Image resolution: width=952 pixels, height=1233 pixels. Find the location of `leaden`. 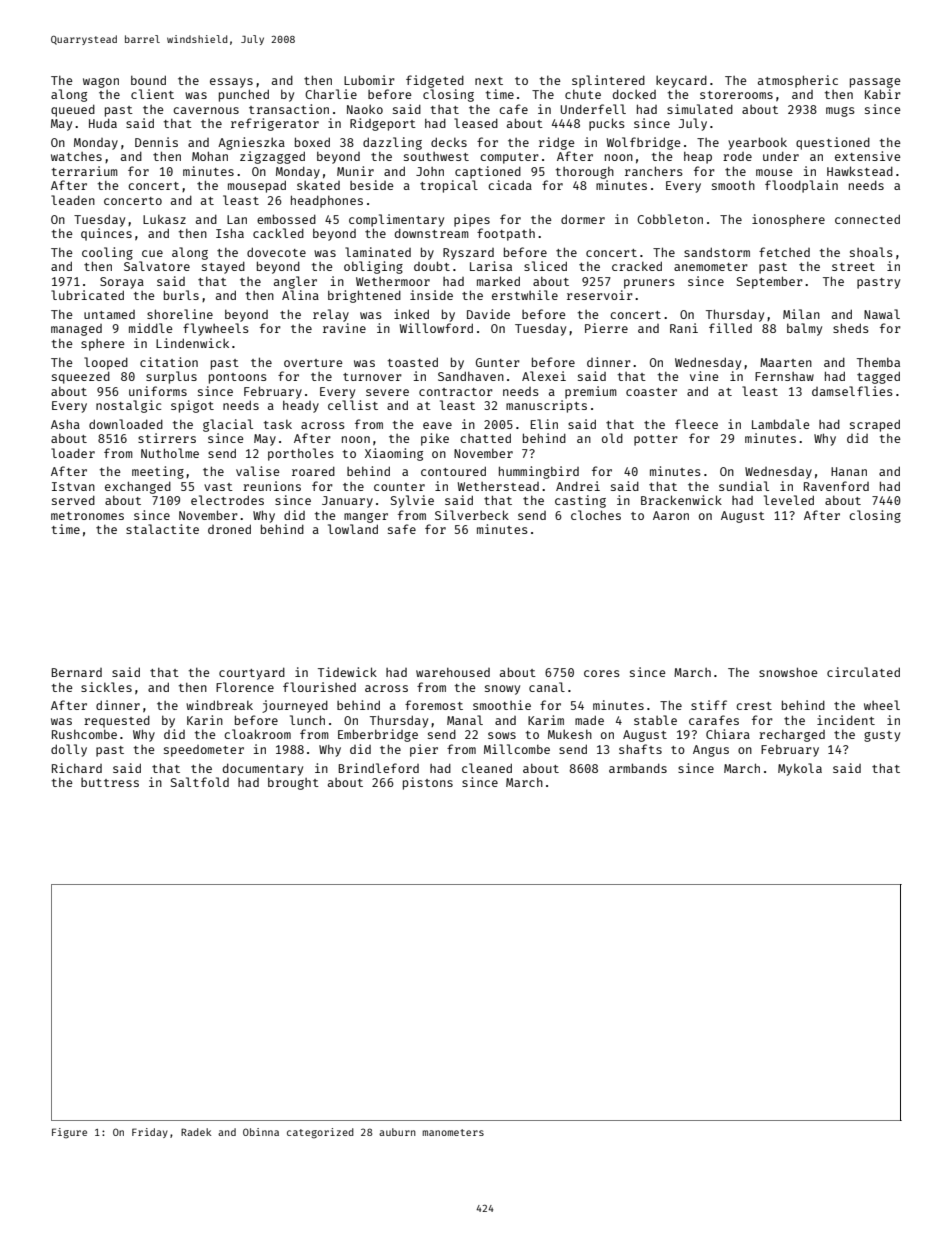

leaden is located at coordinates (73, 200).
